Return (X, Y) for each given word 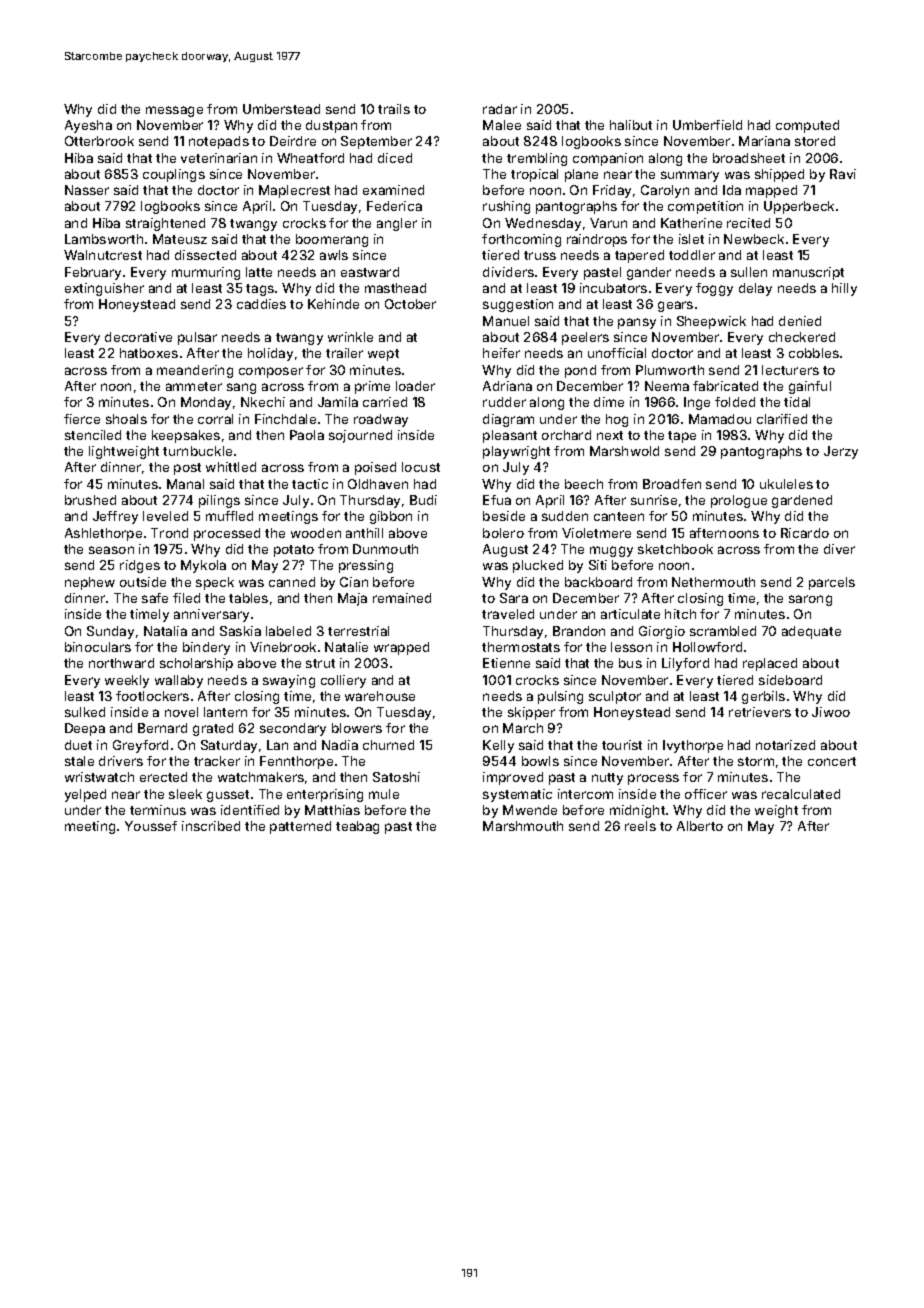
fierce (82, 419)
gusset (228, 796)
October (410, 304)
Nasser (87, 190)
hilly (844, 289)
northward (121, 663)
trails (394, 109)
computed (807, 126)
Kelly (498, 746)
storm (756, 761)
